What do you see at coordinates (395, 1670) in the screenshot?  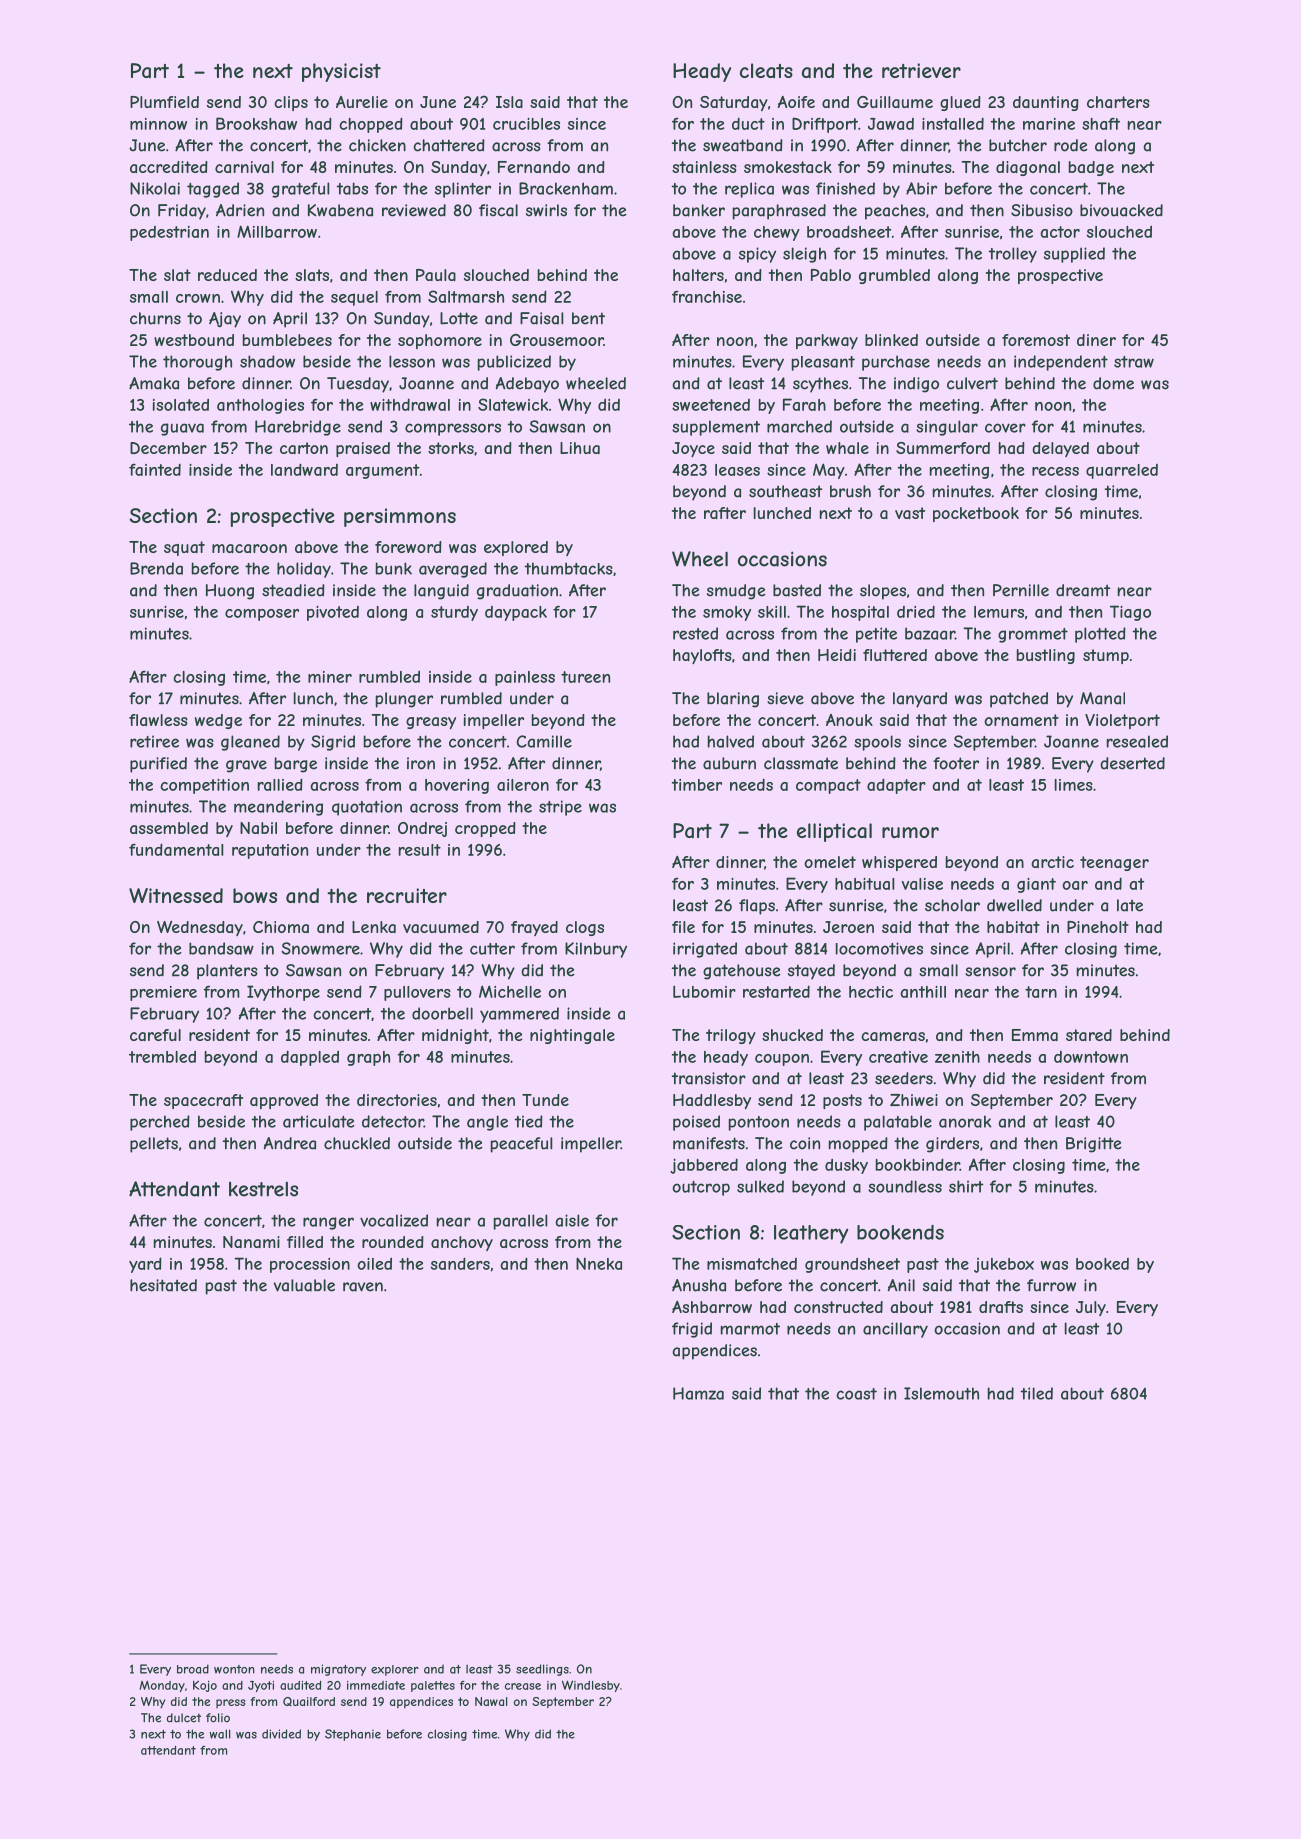 I see `explorer` at bounding box center [395, 1670].
